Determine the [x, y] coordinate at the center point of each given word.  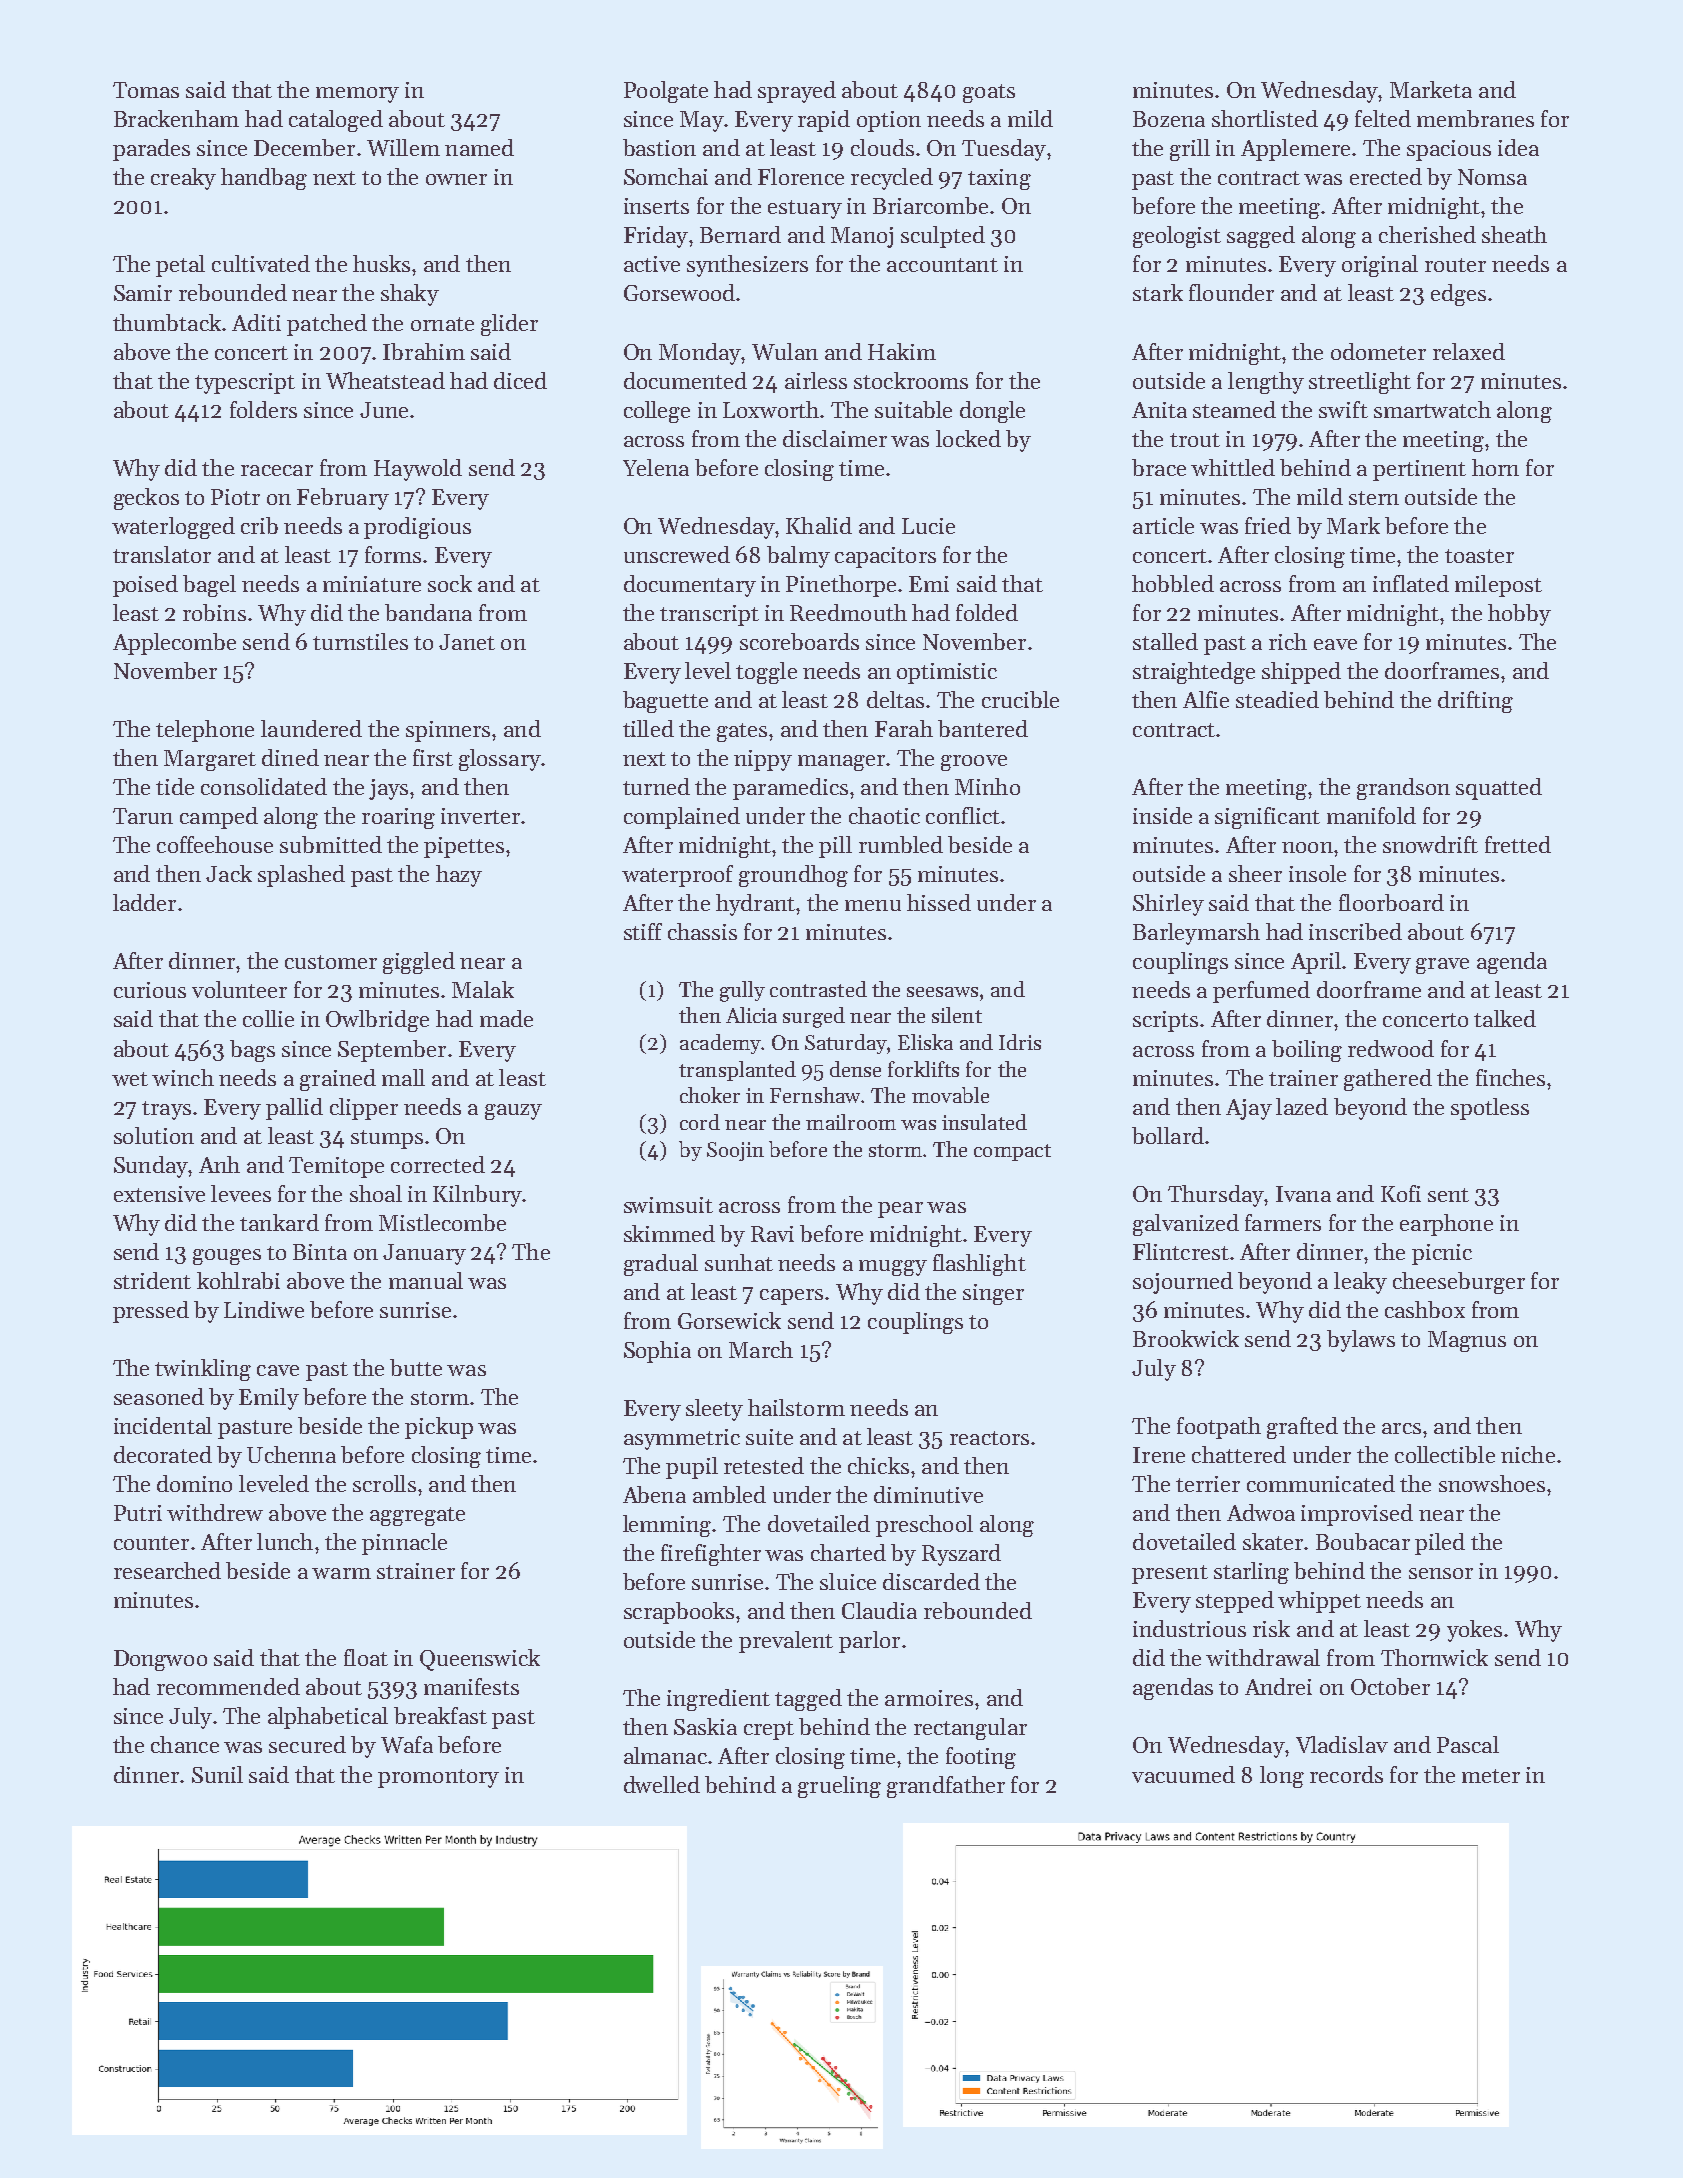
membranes [1475, 118]
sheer [1255, 873]
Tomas [146, 90]
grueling [839, 1787]
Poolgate [666, 92]
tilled [648, 728]
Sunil [217, 1774]
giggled [419, 963]
